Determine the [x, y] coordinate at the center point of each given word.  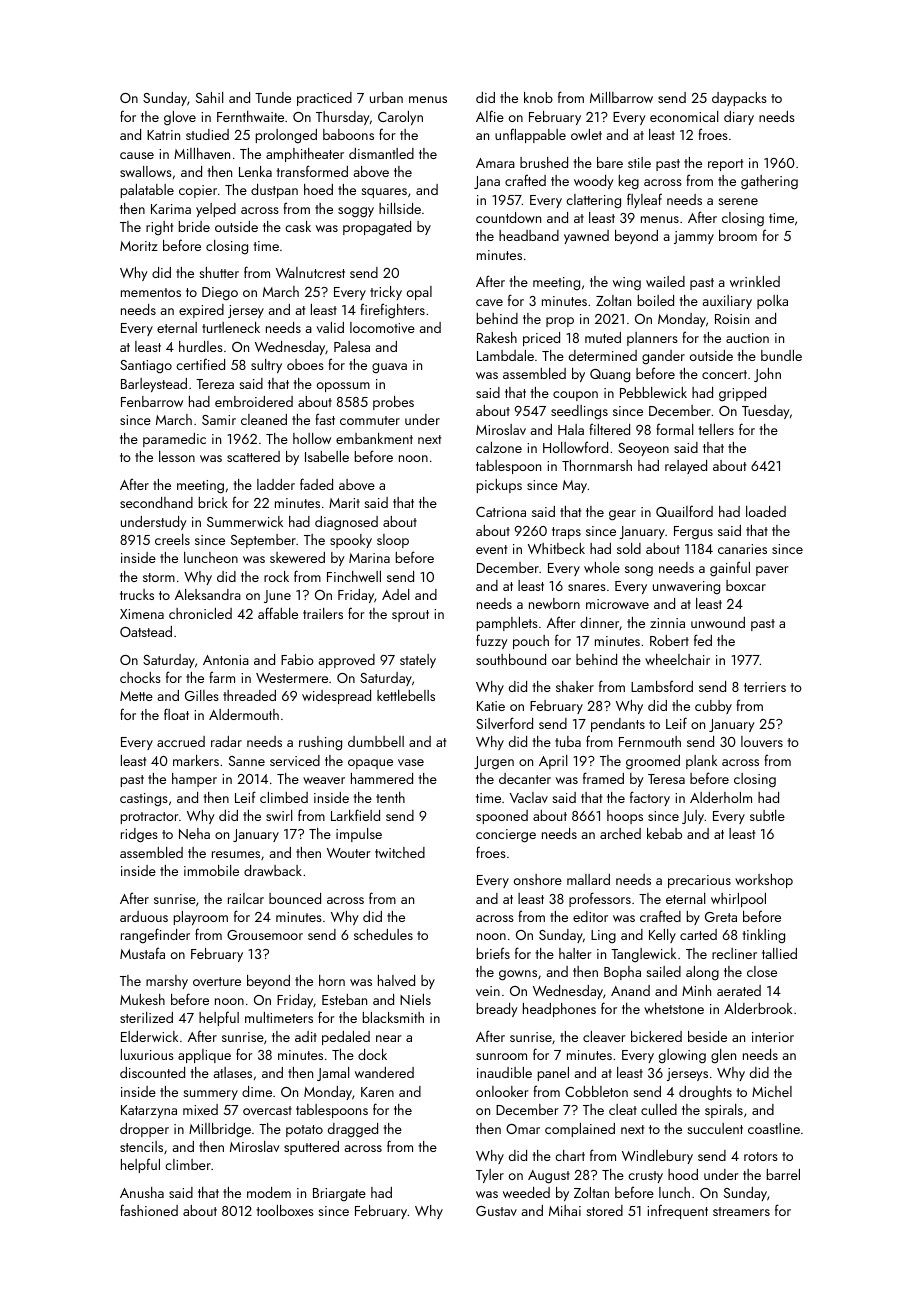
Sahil [209, 97]
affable [278, 613]
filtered [609, 429]
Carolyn [400, 118]
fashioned [149, 1210]
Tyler [490, 1176]
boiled [656, 300]
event [491, 549]
